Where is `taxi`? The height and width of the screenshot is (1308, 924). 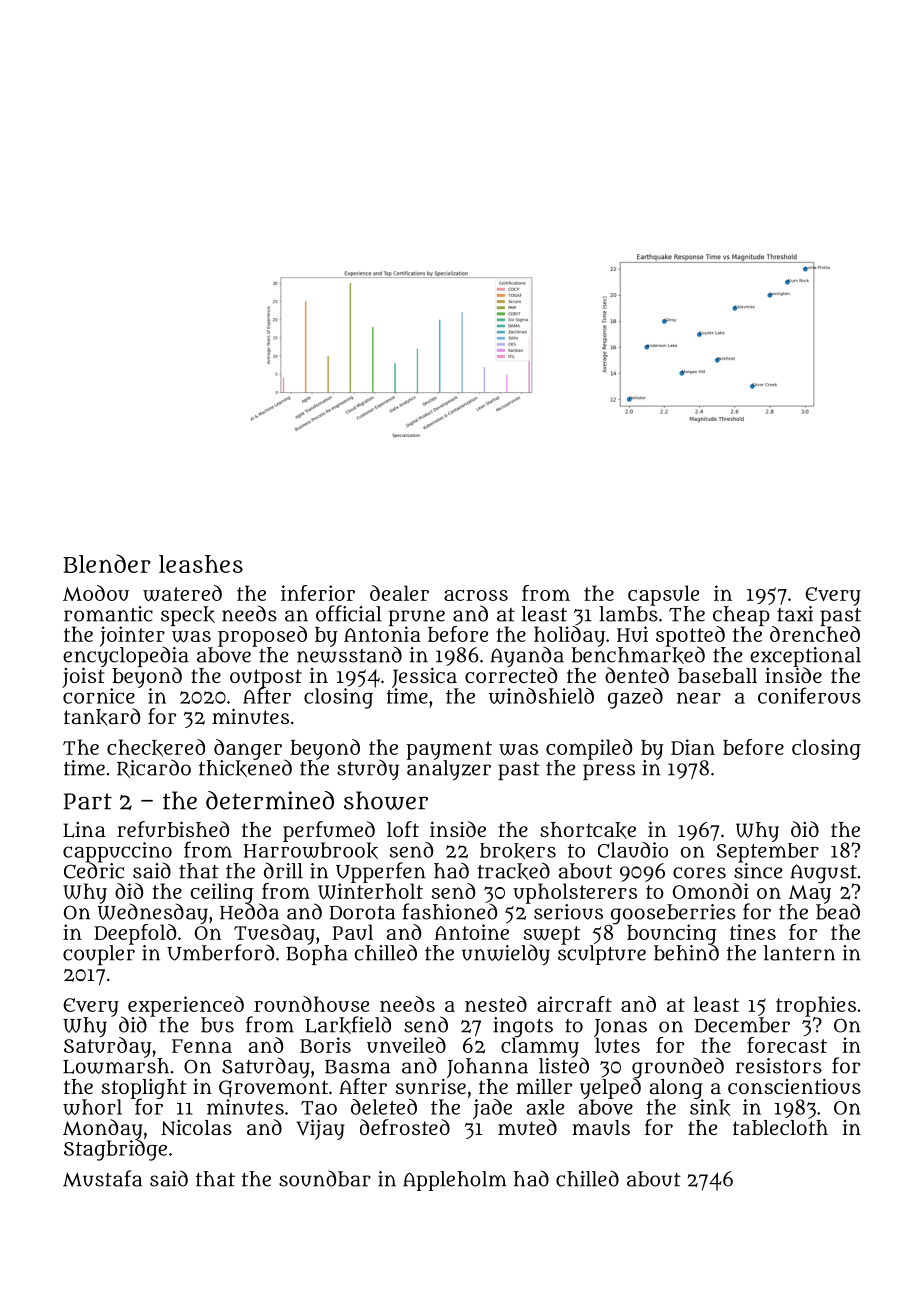
taxi is located at coordinates (795, 614).
